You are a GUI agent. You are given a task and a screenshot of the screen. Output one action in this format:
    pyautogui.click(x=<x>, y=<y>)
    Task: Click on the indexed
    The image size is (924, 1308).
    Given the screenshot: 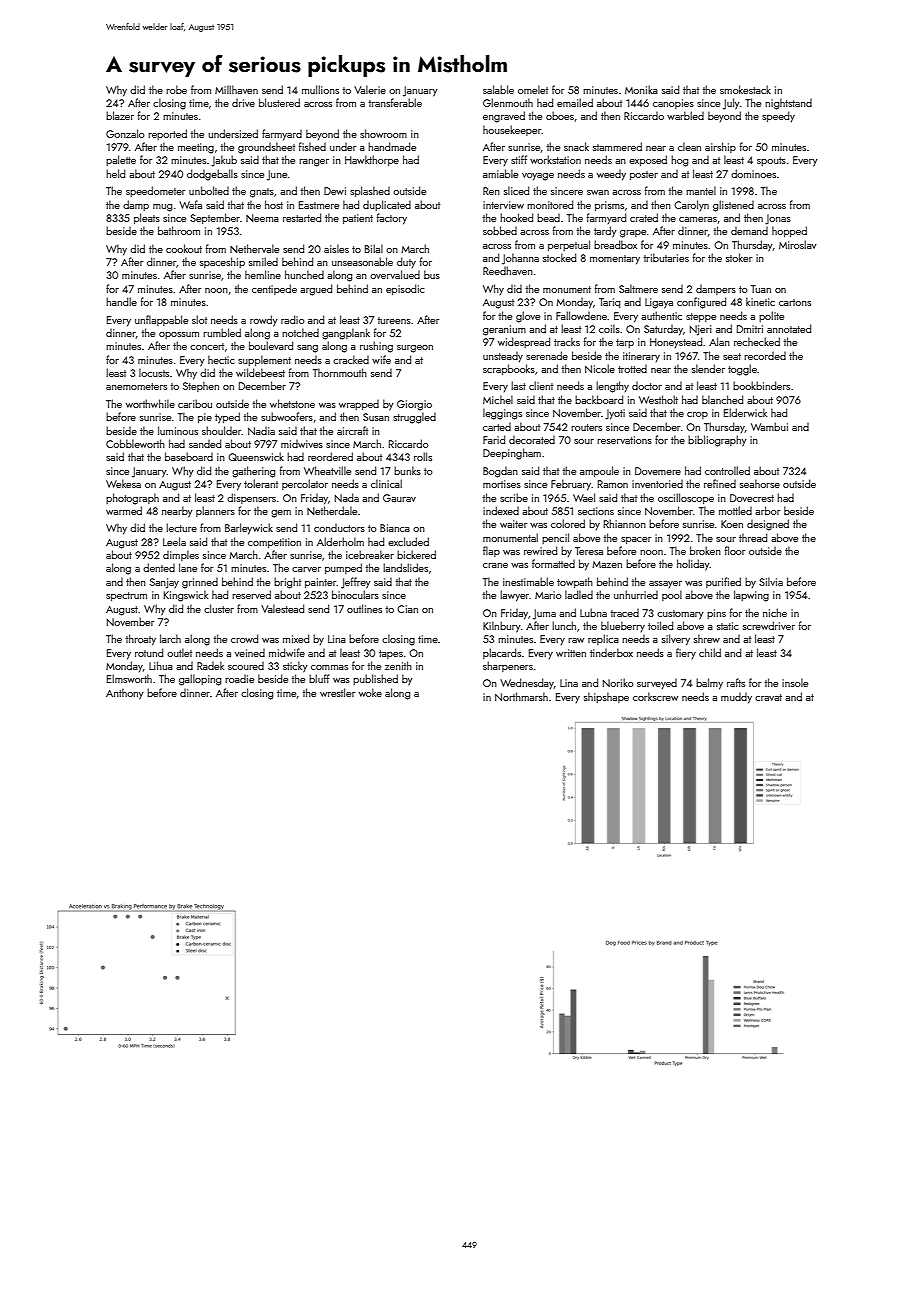 What is the action you would take?
    pyautogui.click(x=501, y=510)
